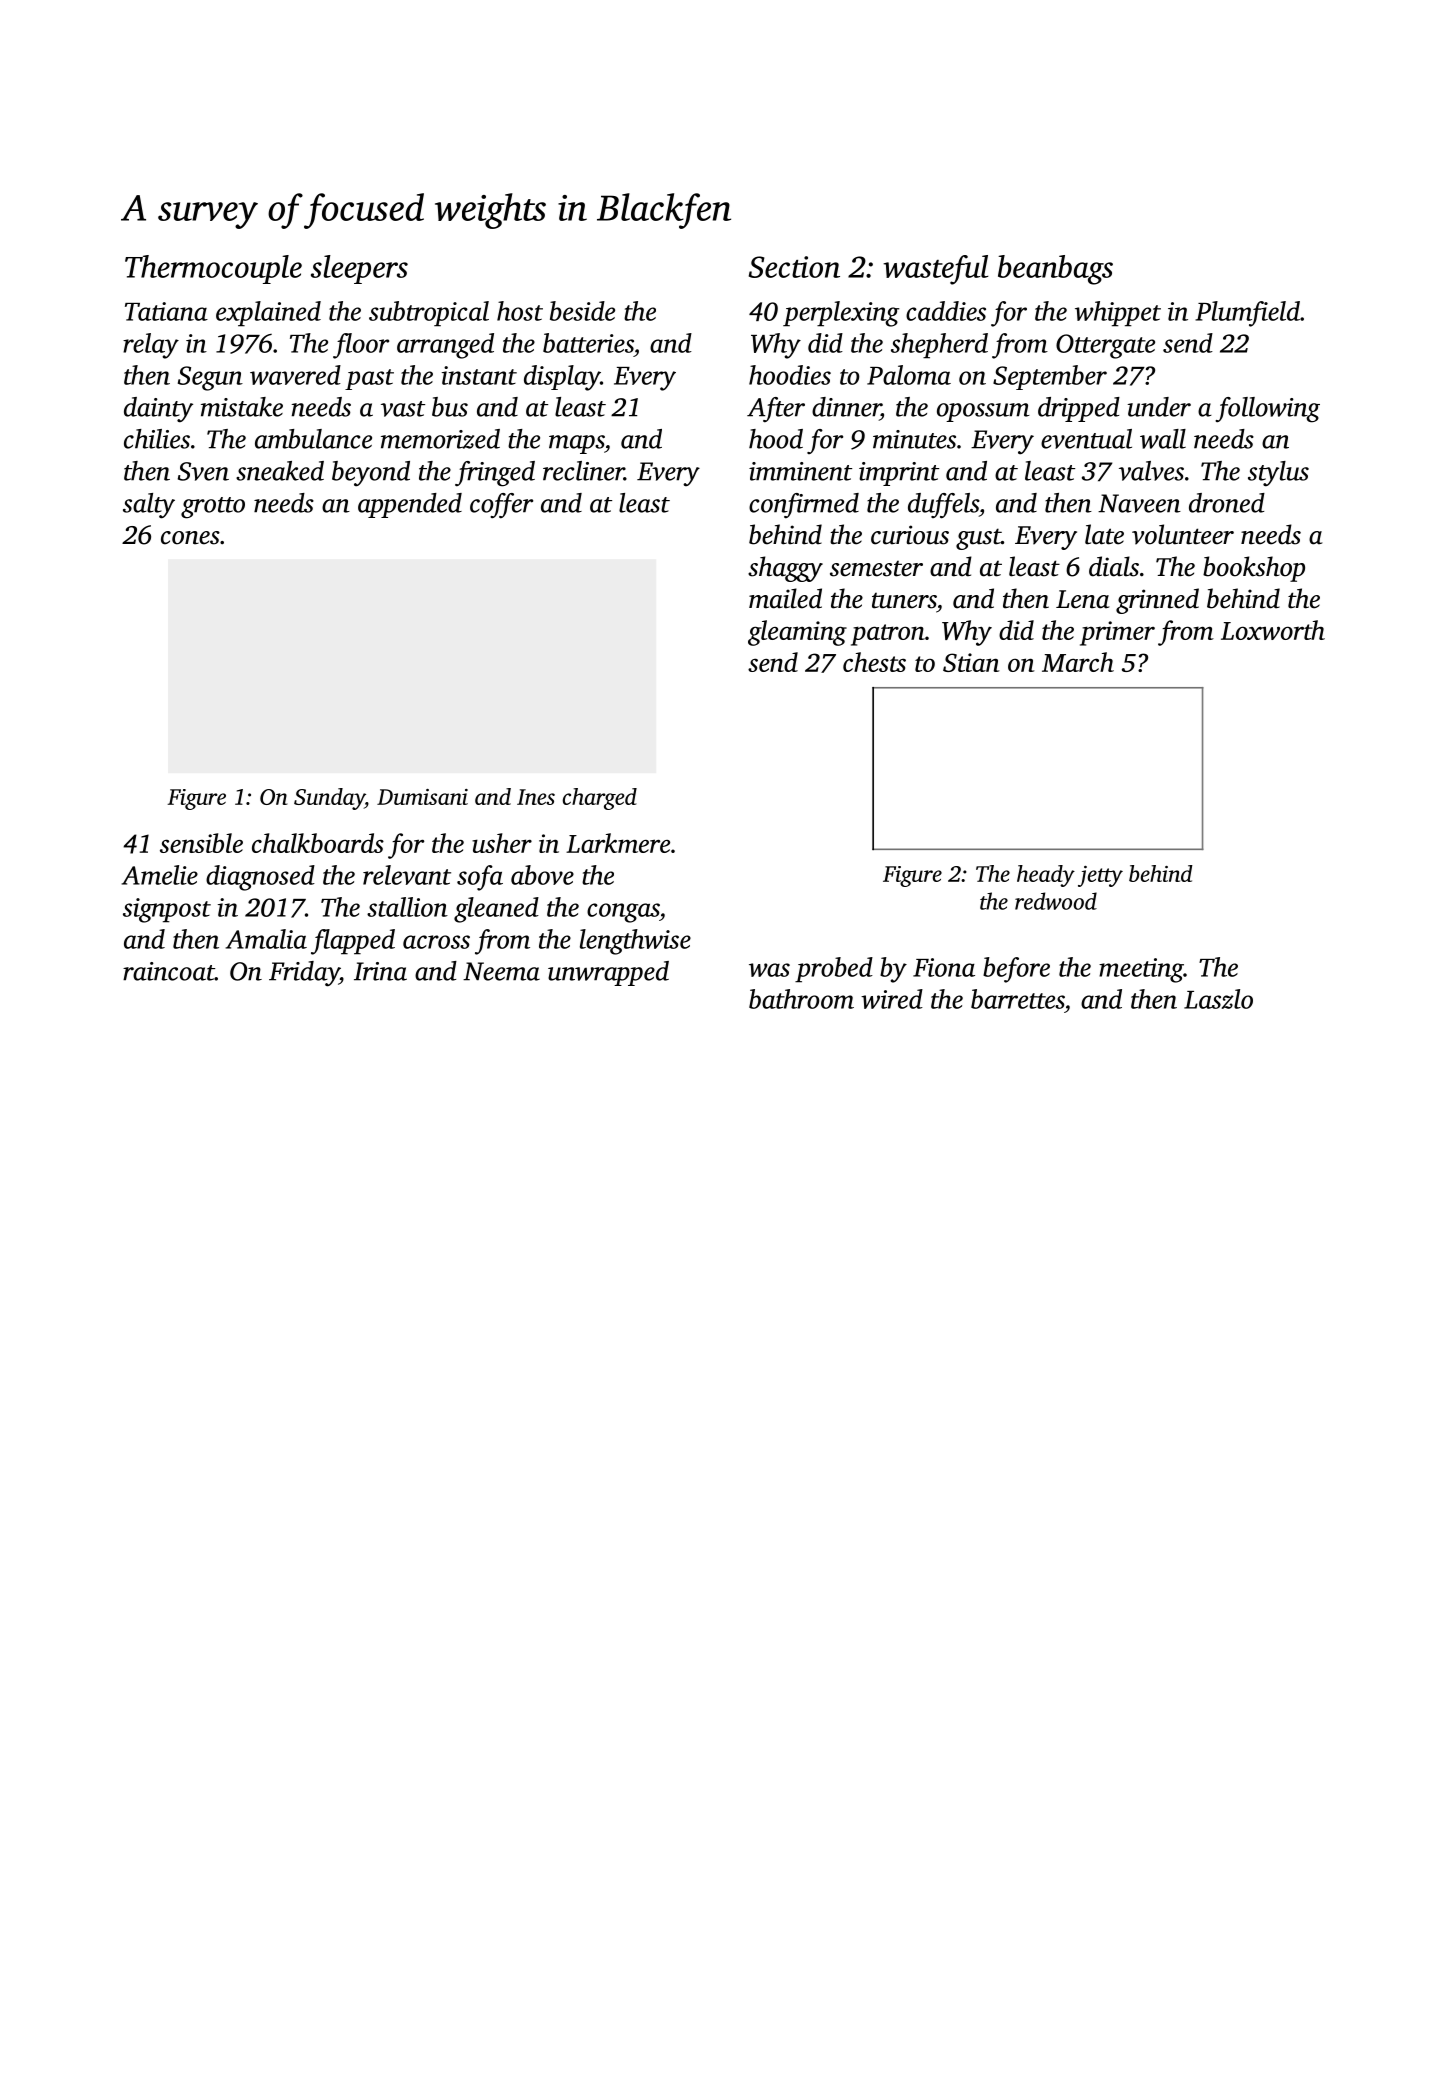 The width and height of the screenshot is (1450, 2100). I want to click on sensible, so click(201, 843).
